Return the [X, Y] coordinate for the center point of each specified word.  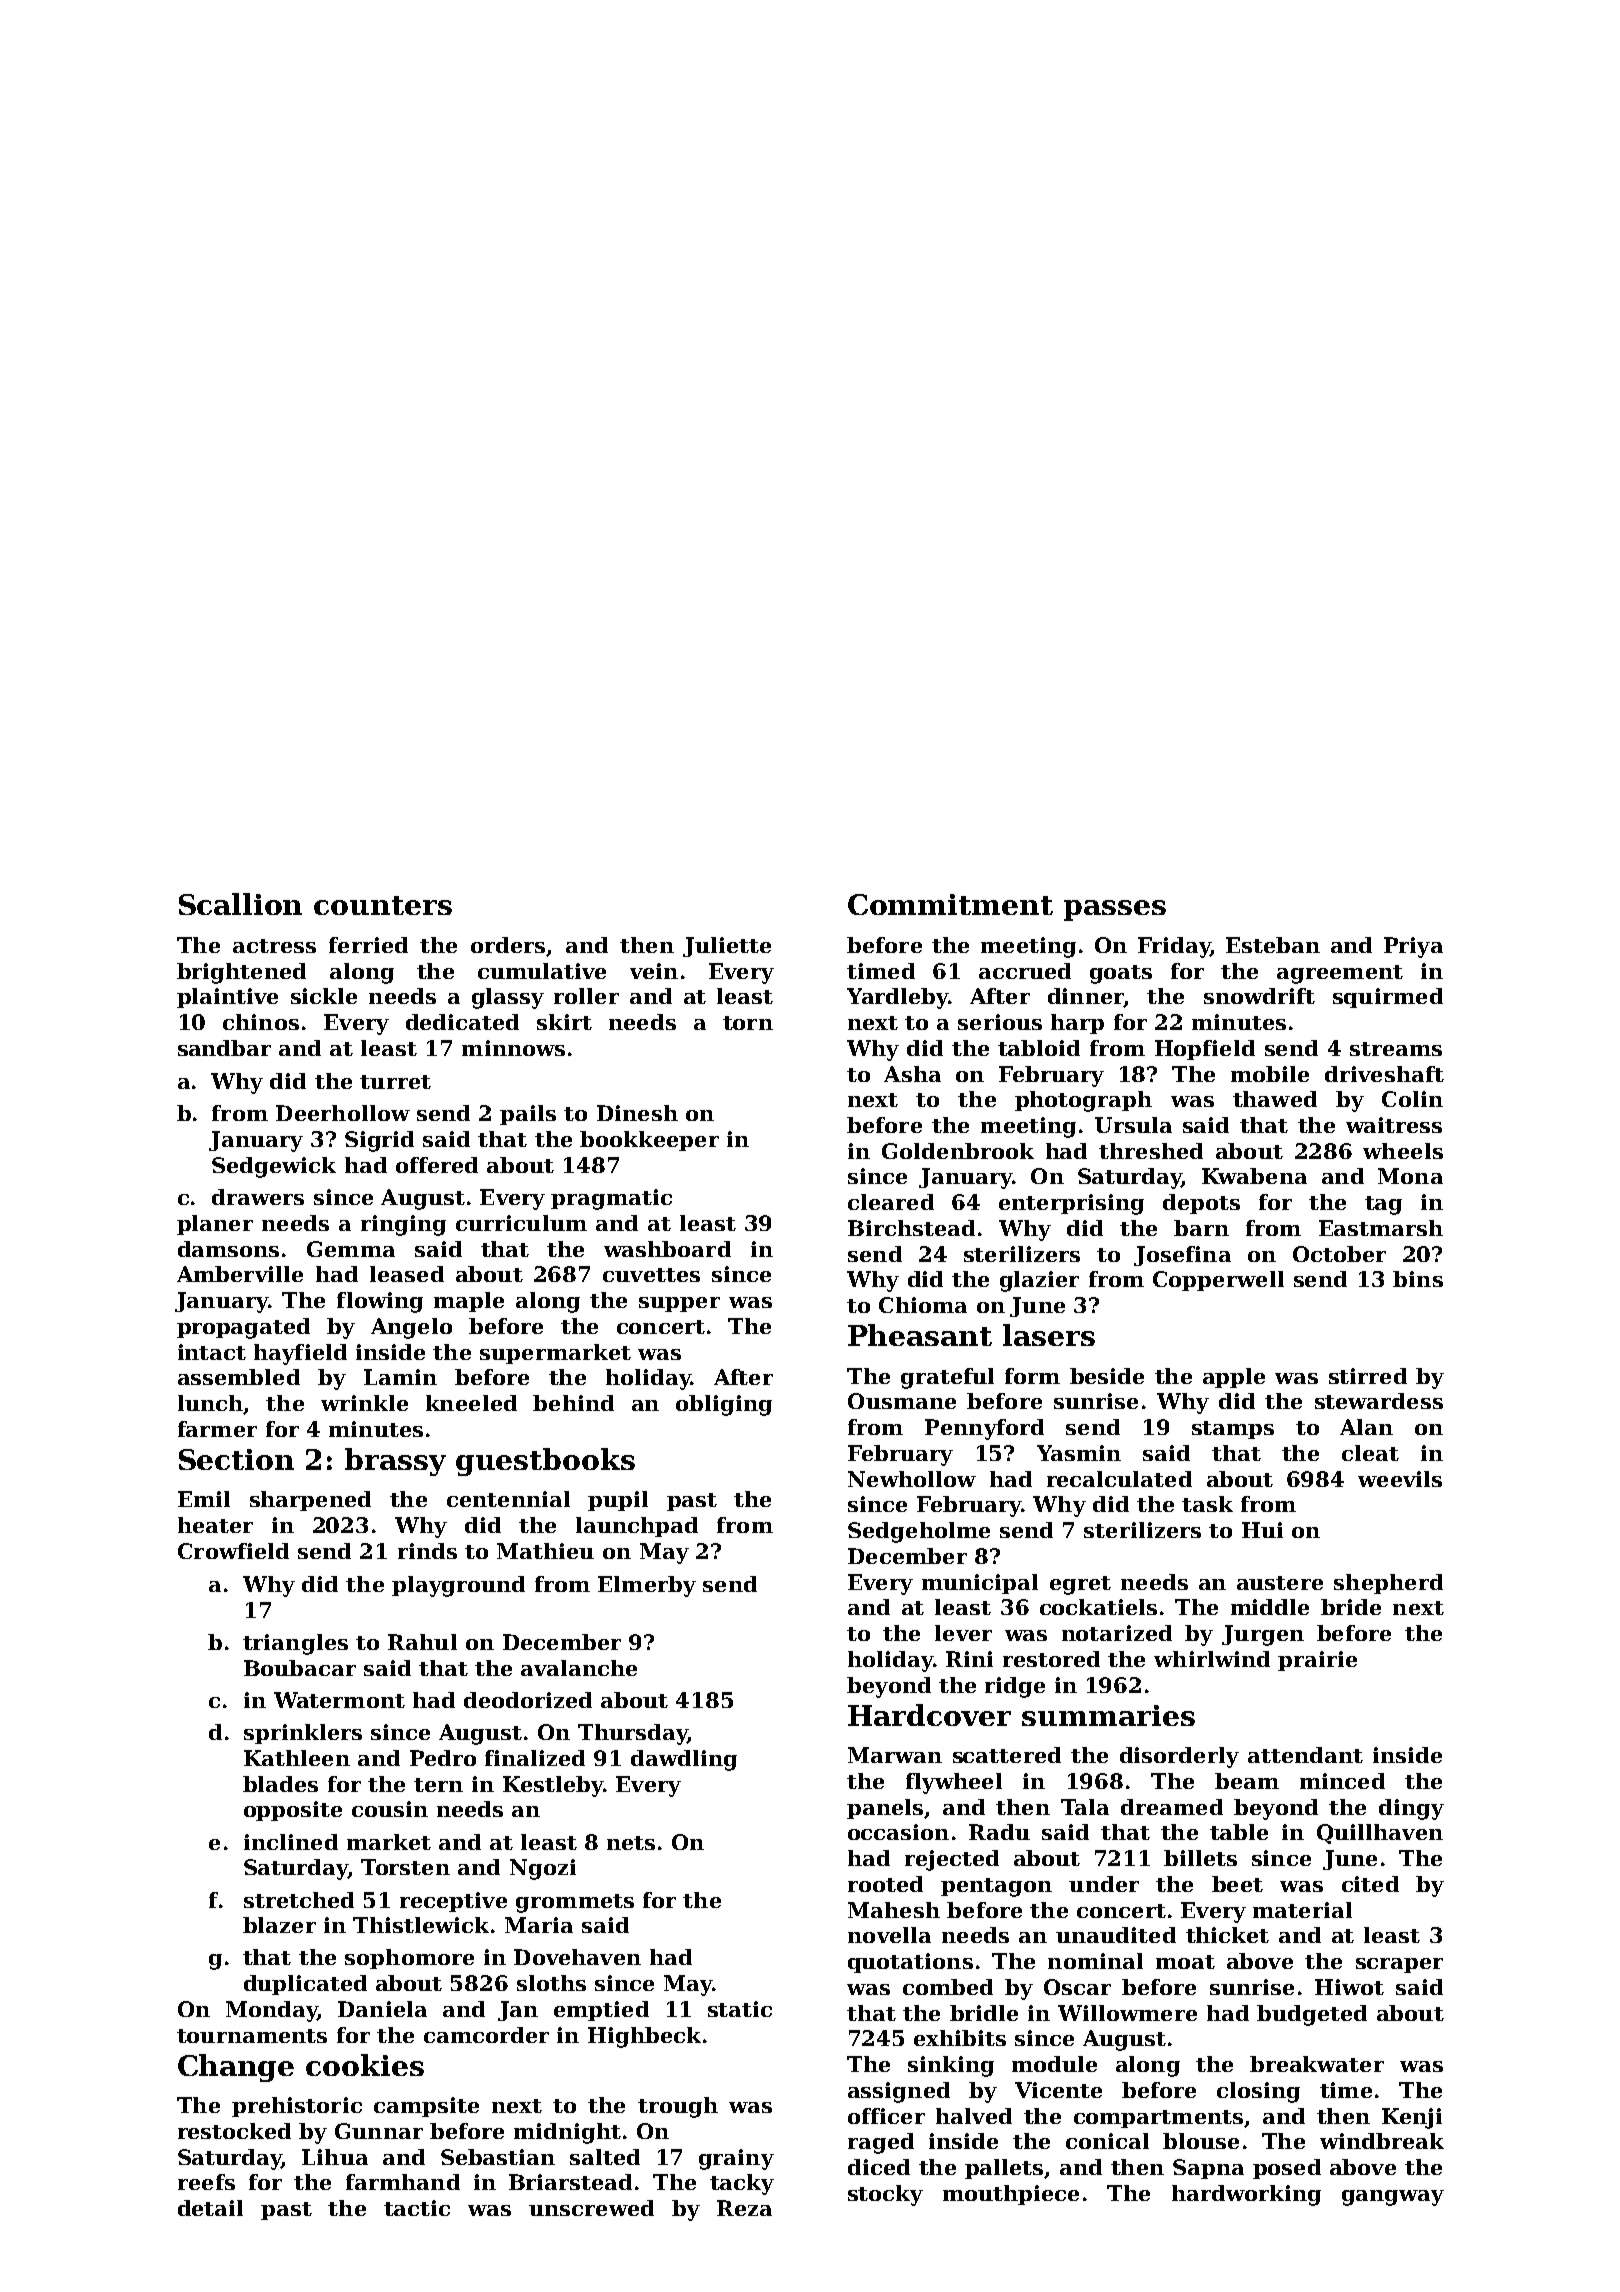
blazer [279, 1925]
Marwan [895, 1755]
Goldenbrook [958, 1151]
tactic [417, 2208]
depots [1201, 1204]
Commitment [950, 904]
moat [1185, 1962]
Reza [744, 2208]
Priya [1413, 947]
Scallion [240, 904]
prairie [1317, 1661]
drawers [258, 1197]
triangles [295, 1644]
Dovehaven [577, 1957]
